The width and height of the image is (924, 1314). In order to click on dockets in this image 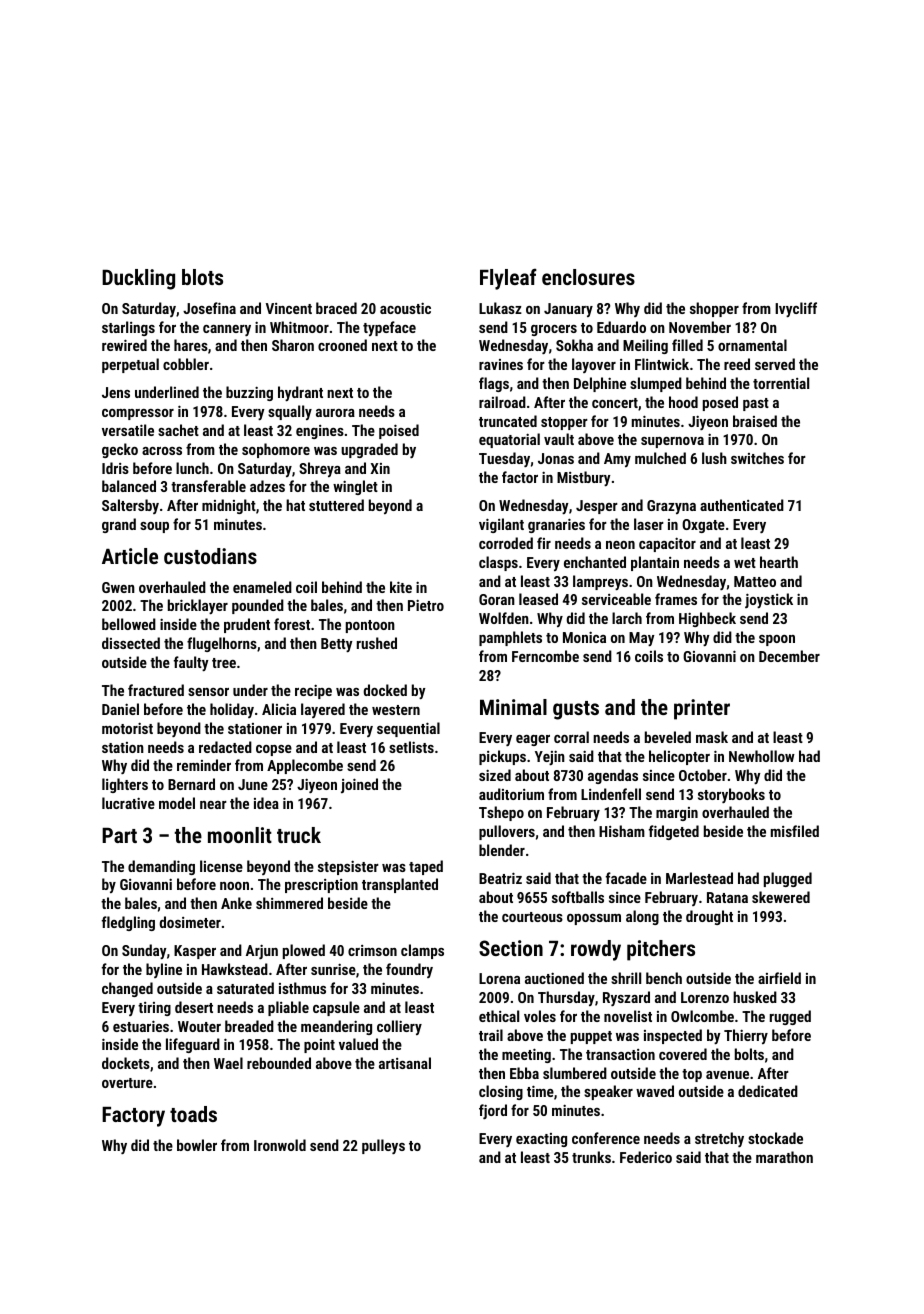, I will do `click(126, 1063)`.
